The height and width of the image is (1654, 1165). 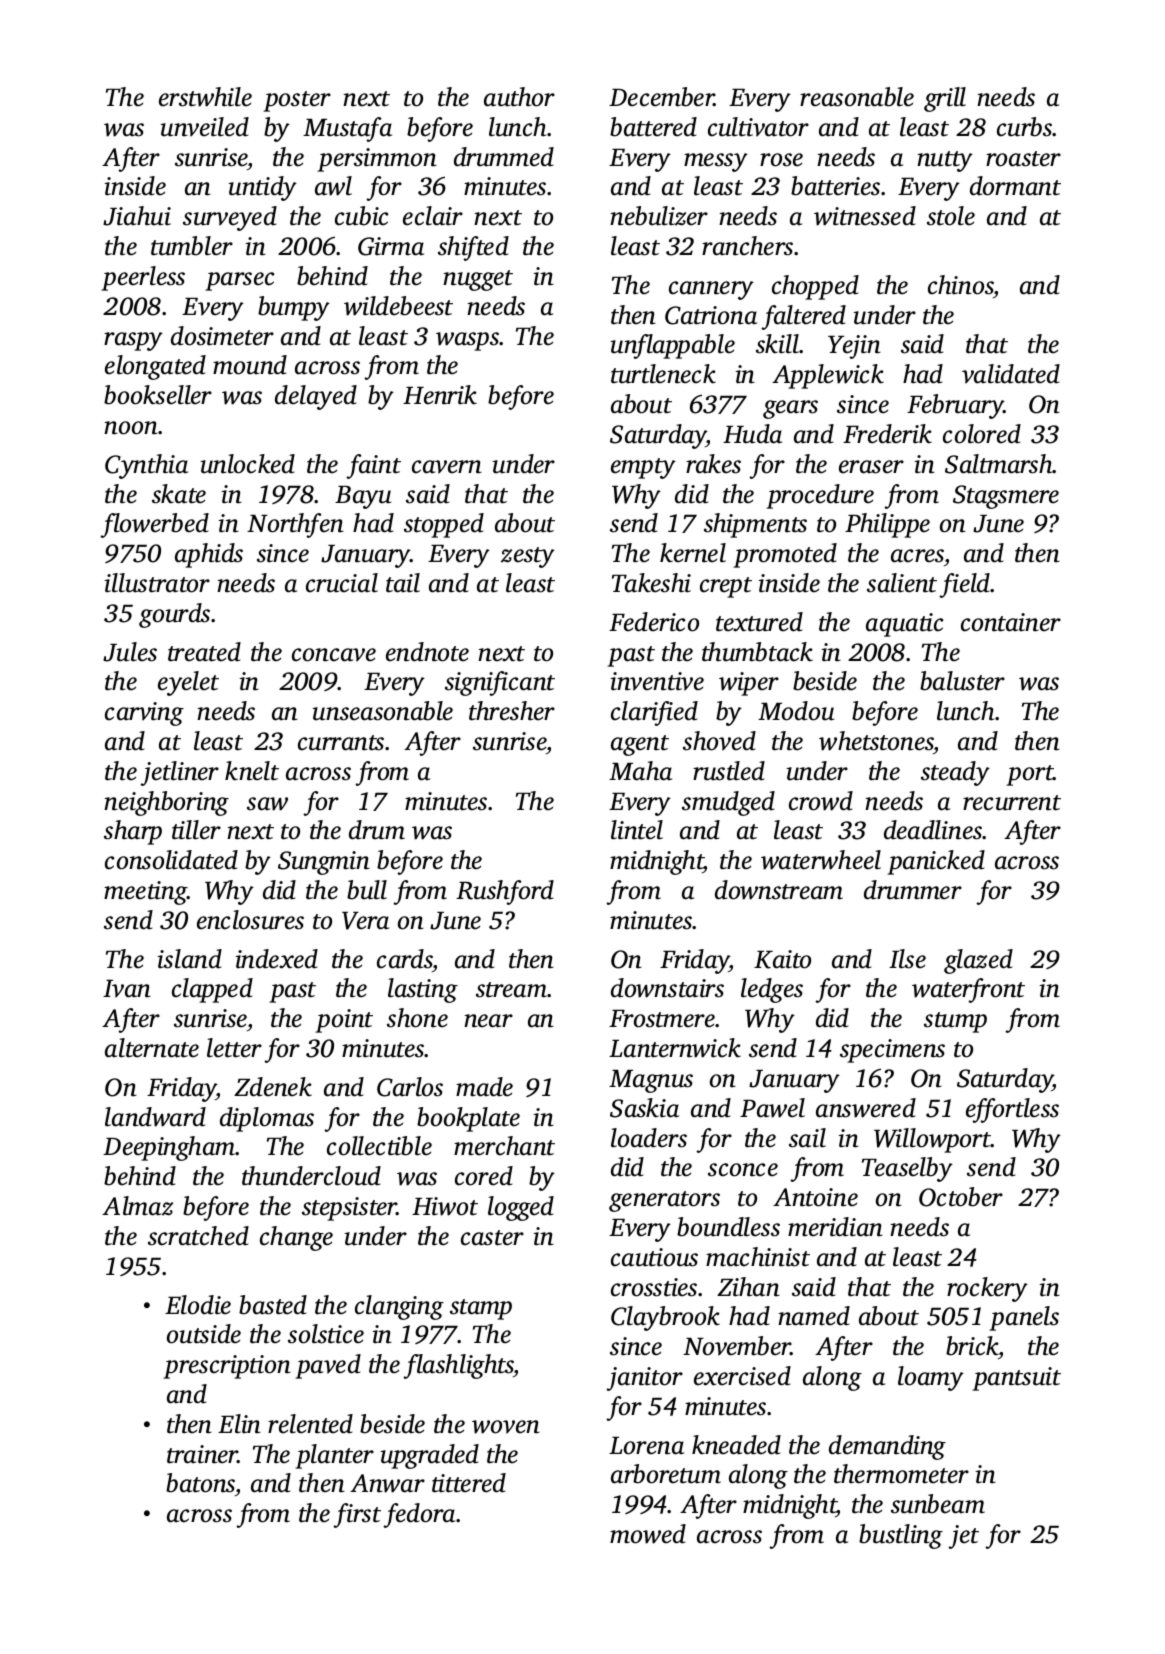 I want to click on December, so click(x=661, y=97).
